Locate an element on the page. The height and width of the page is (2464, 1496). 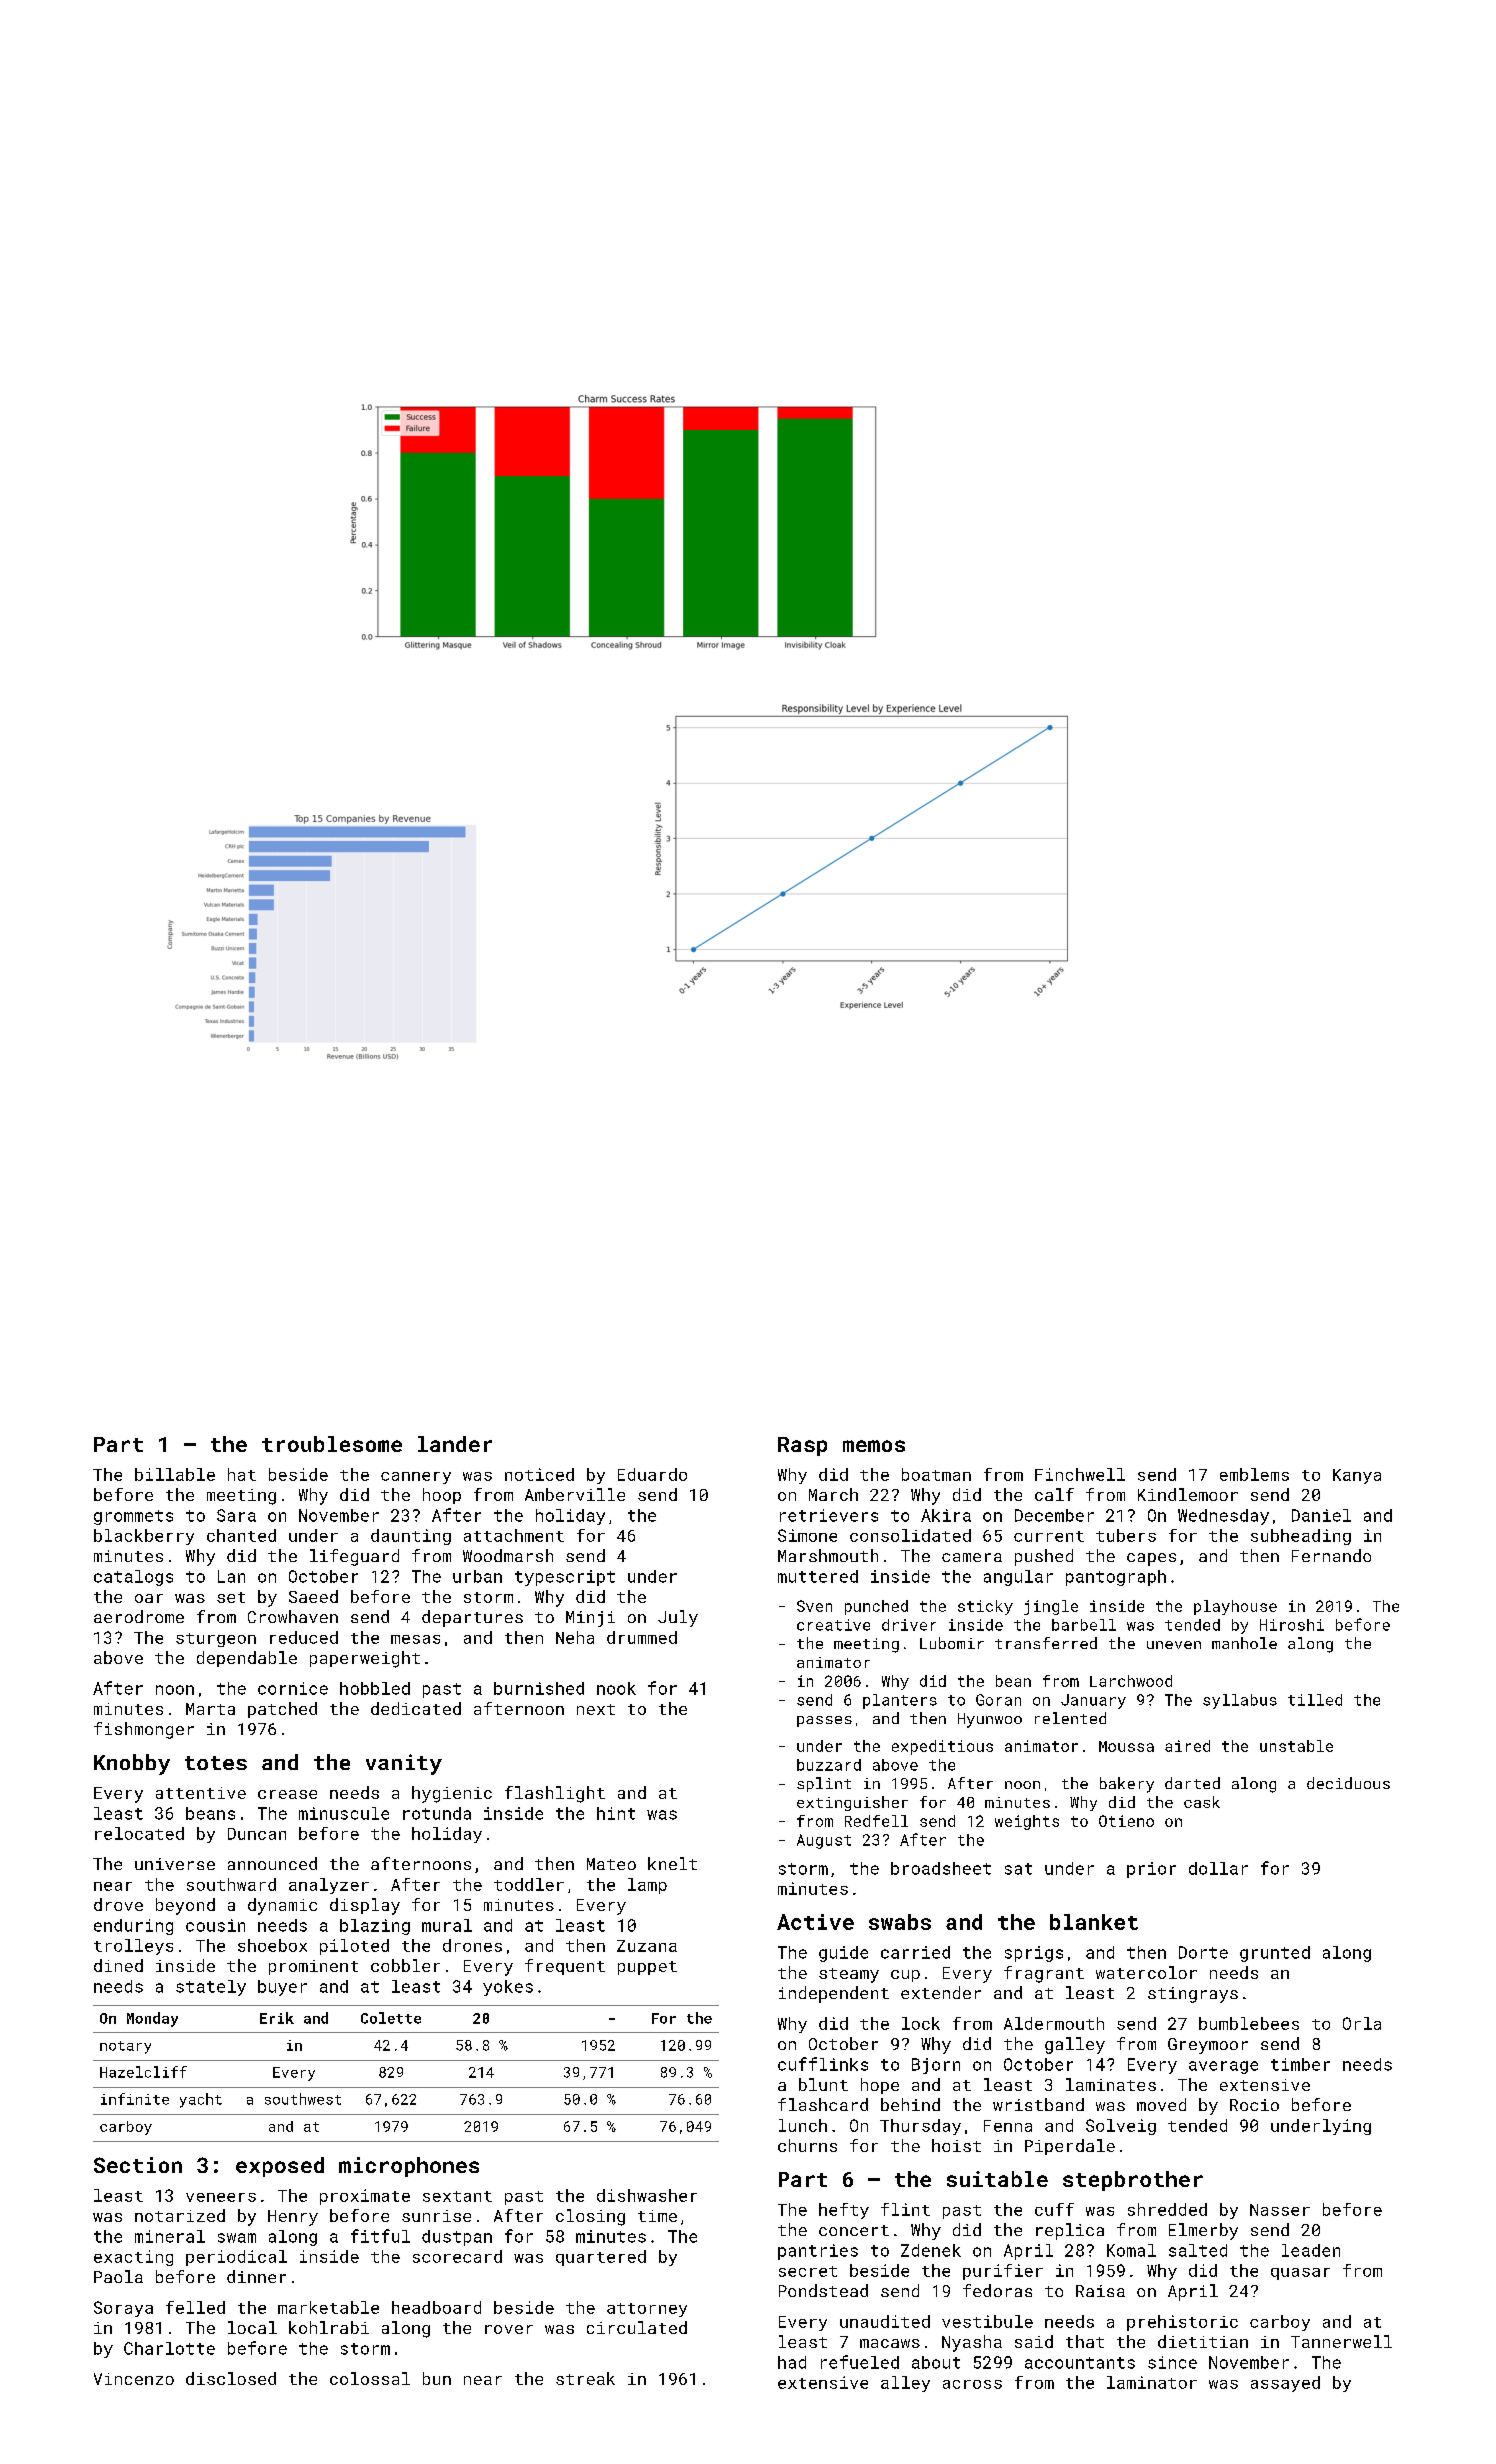
Elmerby is located at coordinates (1203, 2231).
